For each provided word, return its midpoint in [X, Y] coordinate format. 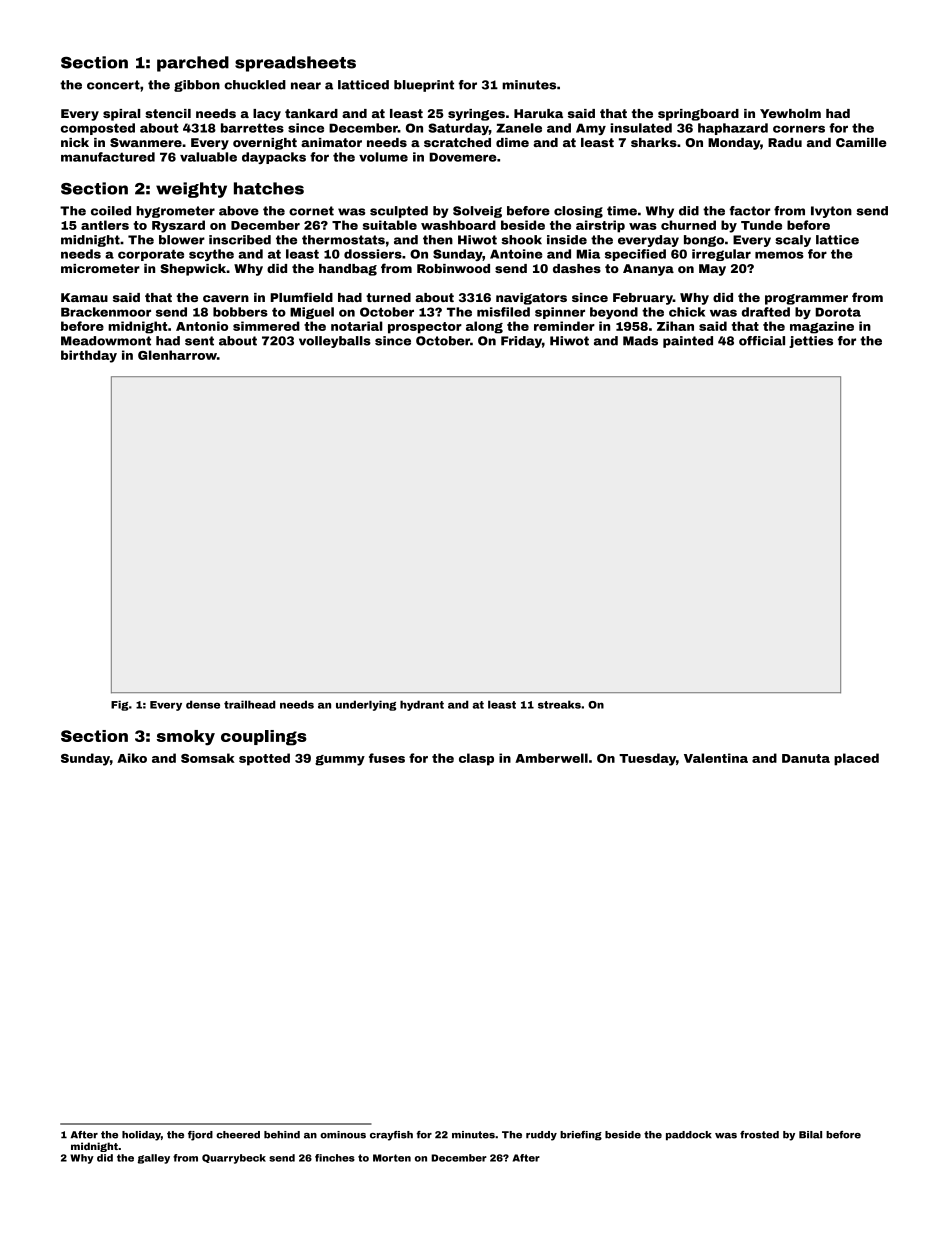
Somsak [208, 758]
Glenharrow [177, 355]
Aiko [132, 758]
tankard [311, 113]
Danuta [806, 758]
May [712, 270]
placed [856, 759]
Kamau [84, 297]
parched [193, 64]
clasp [476, 759]
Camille [861, 142]
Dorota [838, 312]
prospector [425, 328]
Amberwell [551, 758]
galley [154, 1159]
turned [388, 297]
